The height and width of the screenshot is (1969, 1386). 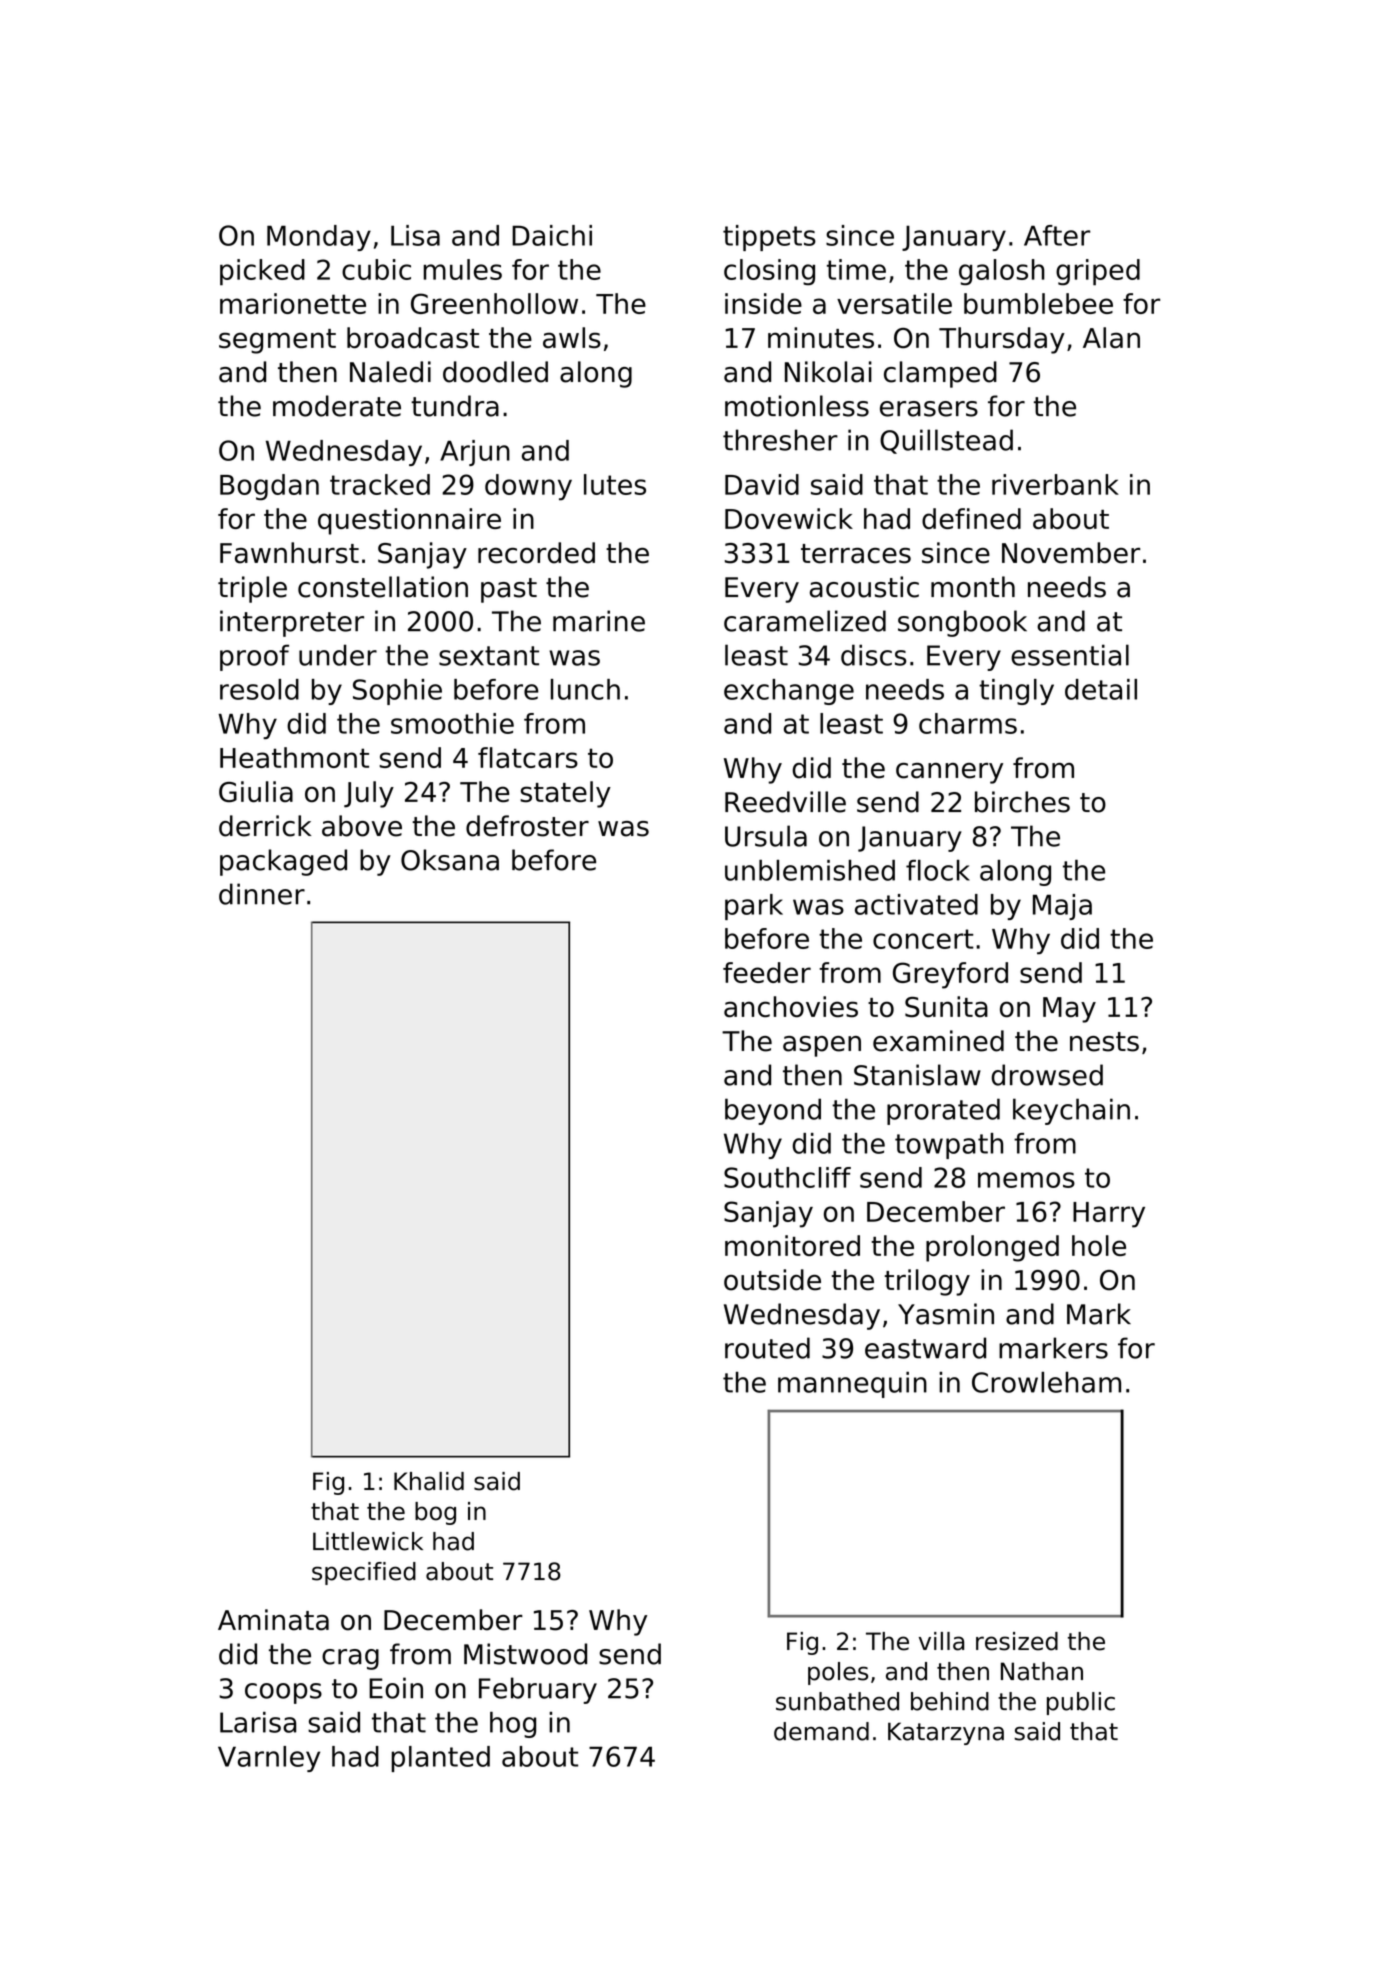 I want to click on After, so click(x=1057, y=235).
